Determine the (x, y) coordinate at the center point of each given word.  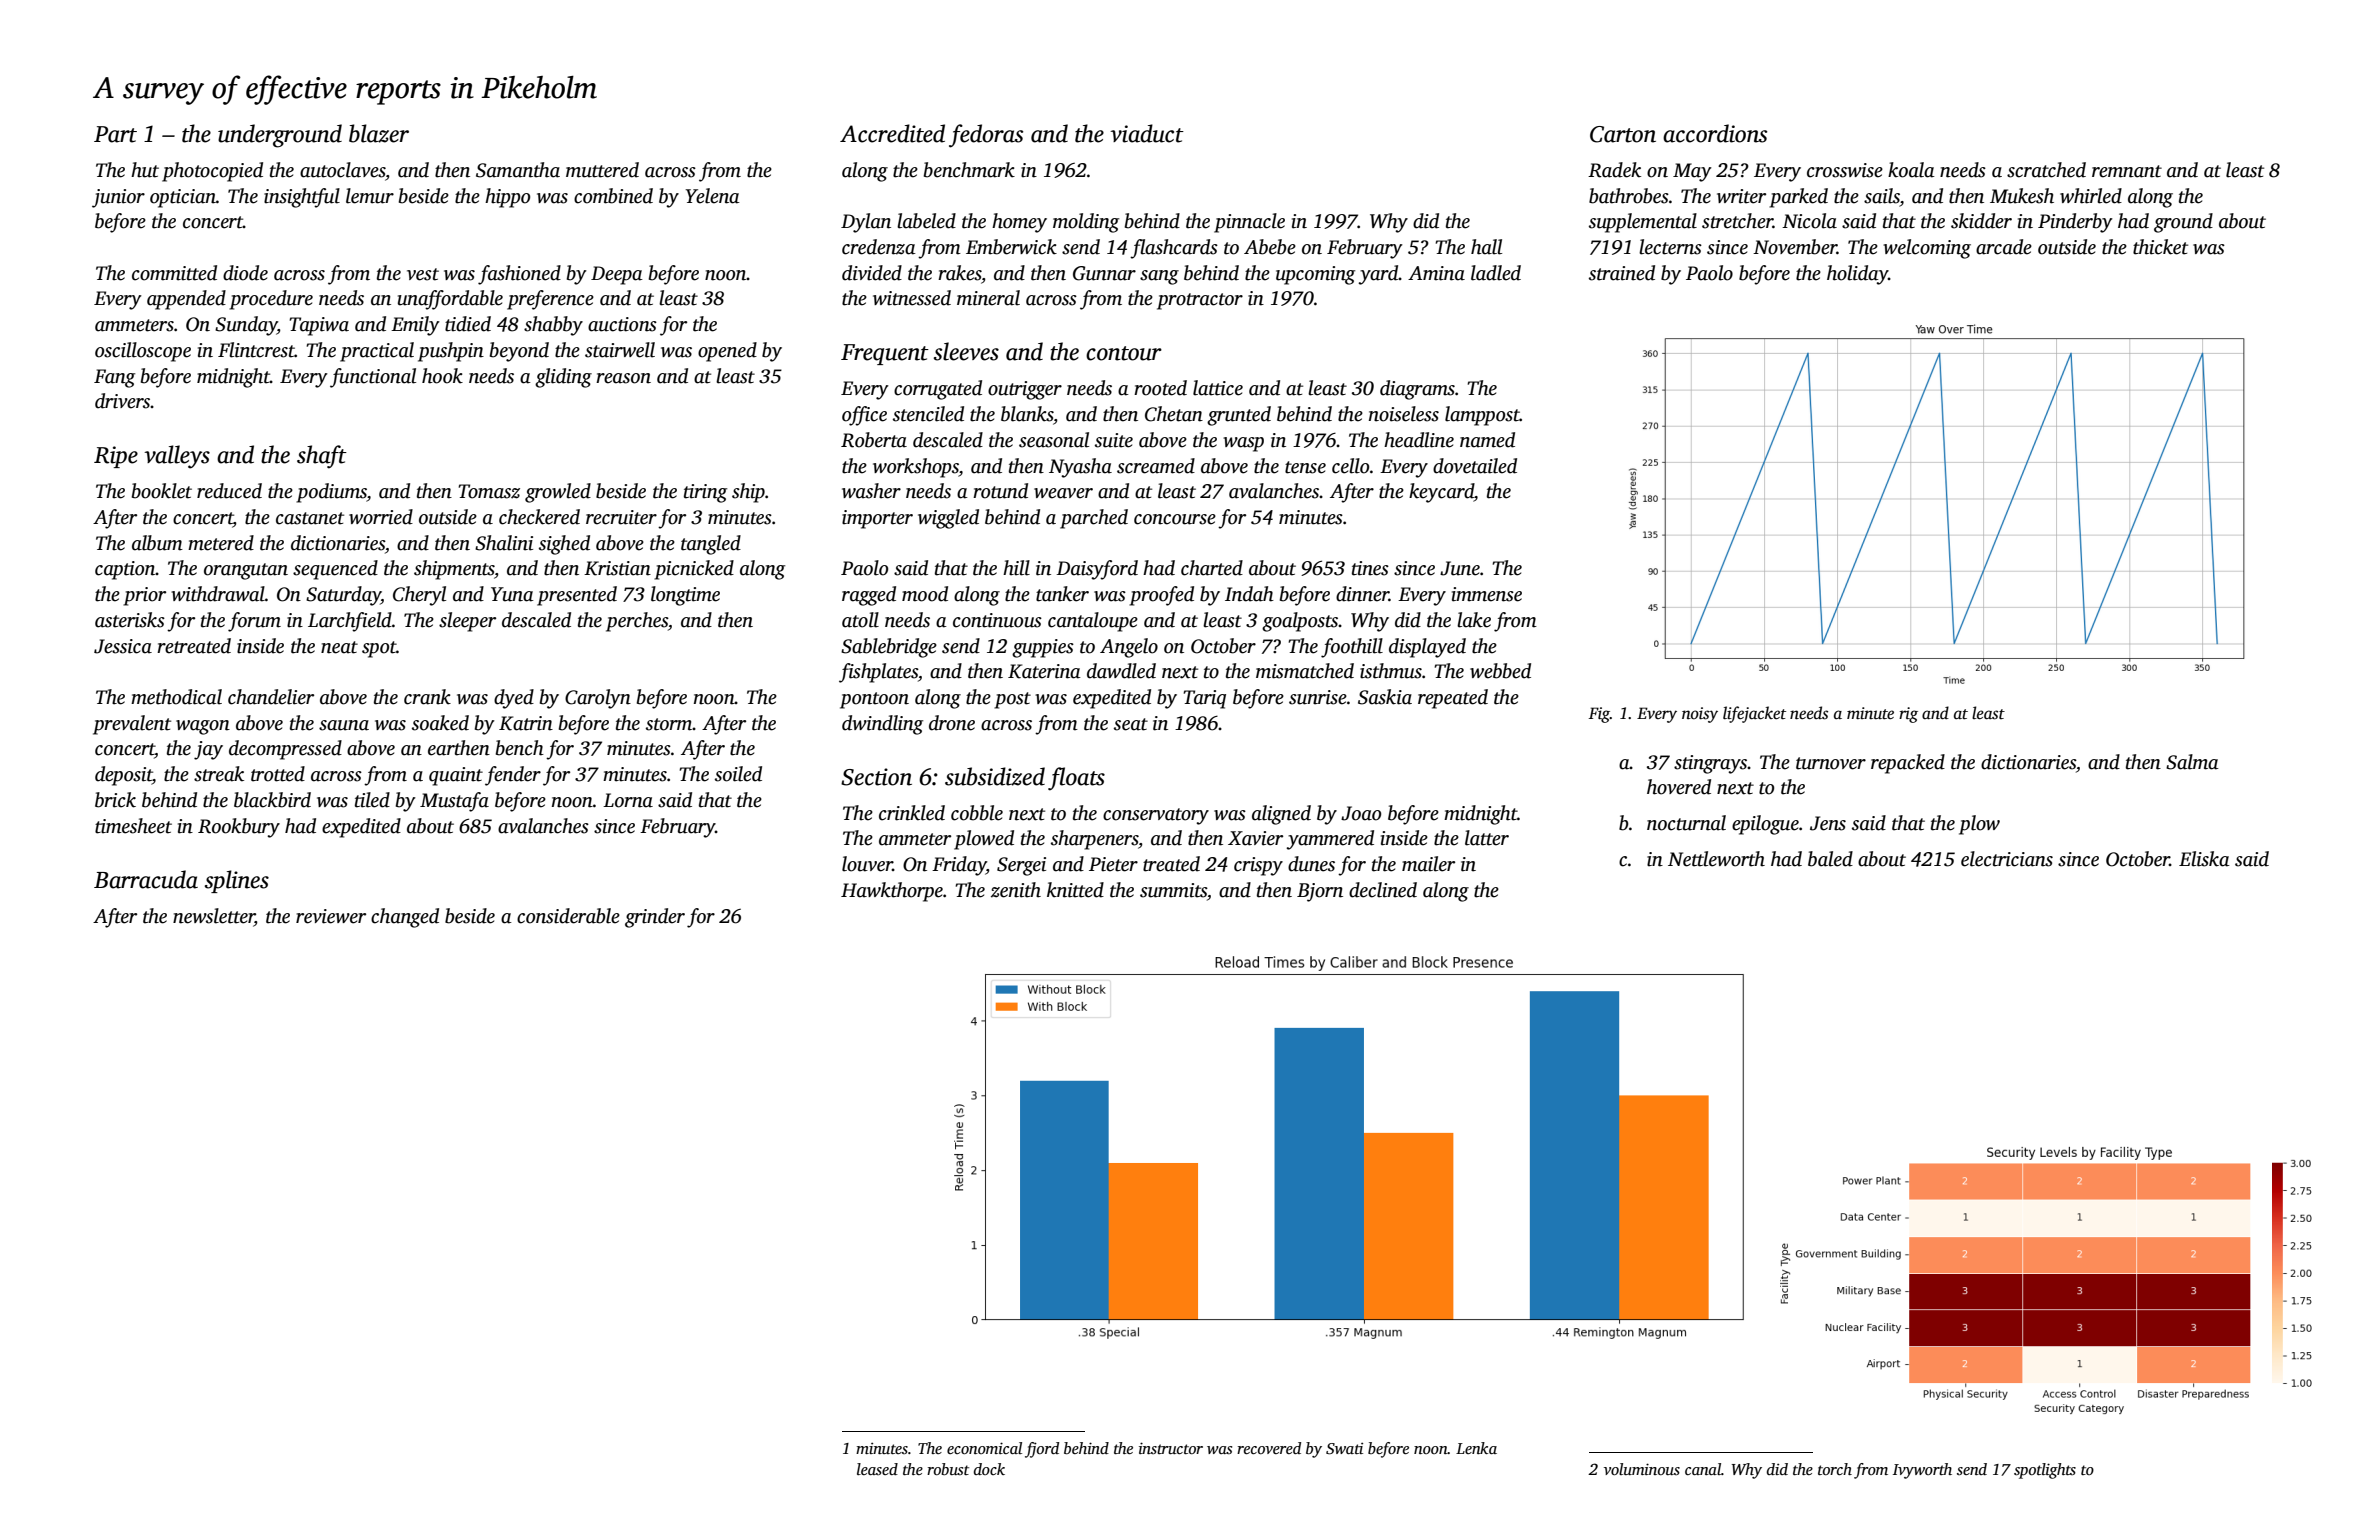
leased (877, 1469)
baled (1830, 859)
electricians (2007, 859)
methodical (176, 697)
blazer (379, 133)
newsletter (214, 916)
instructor (1171, 1448)
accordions (1715, 133)
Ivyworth (1922, 1471)
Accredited (892, 133)
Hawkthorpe (892, 892)
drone (952, 723)
